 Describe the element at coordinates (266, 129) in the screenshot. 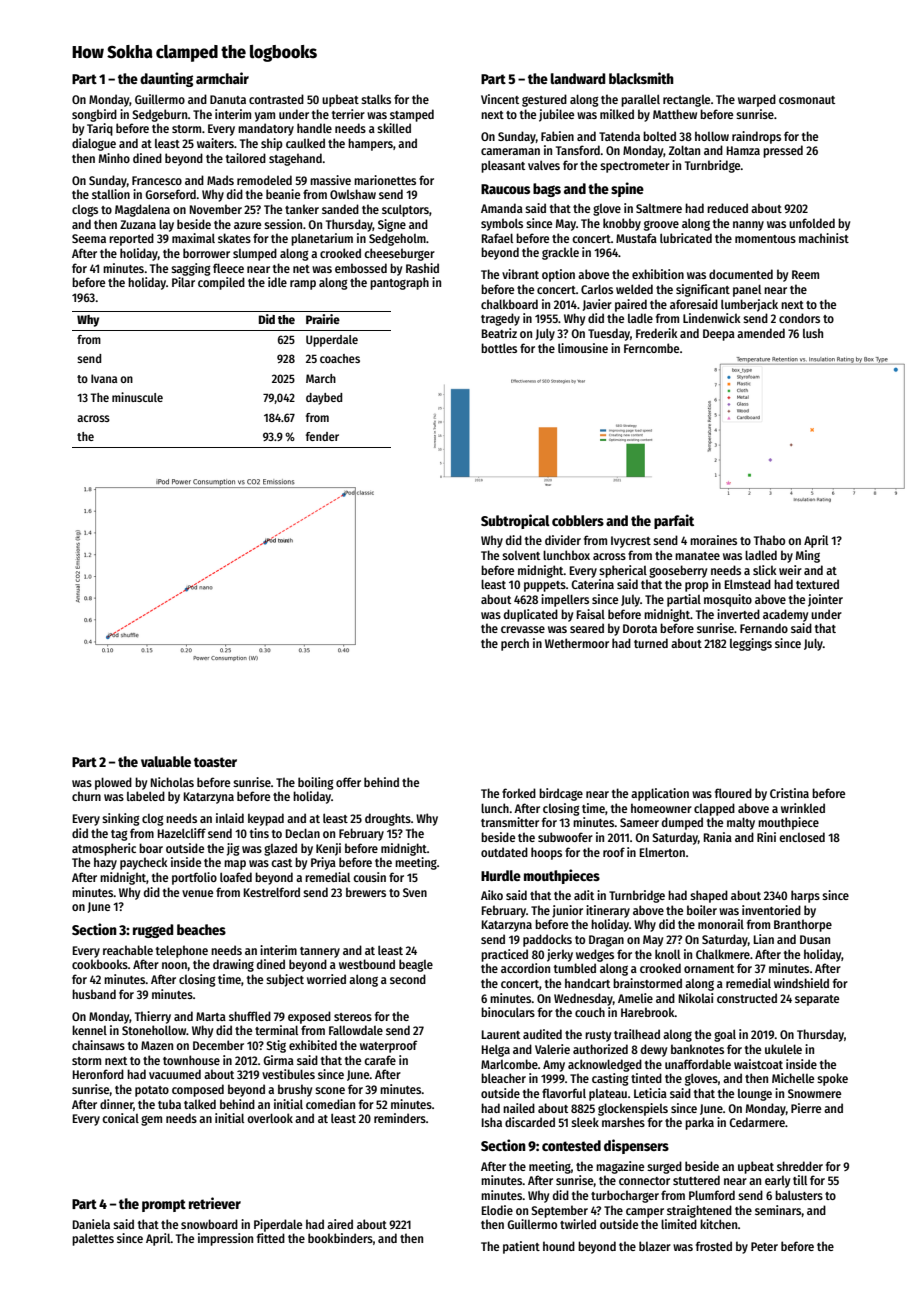

I see `mandatory` at that location.
